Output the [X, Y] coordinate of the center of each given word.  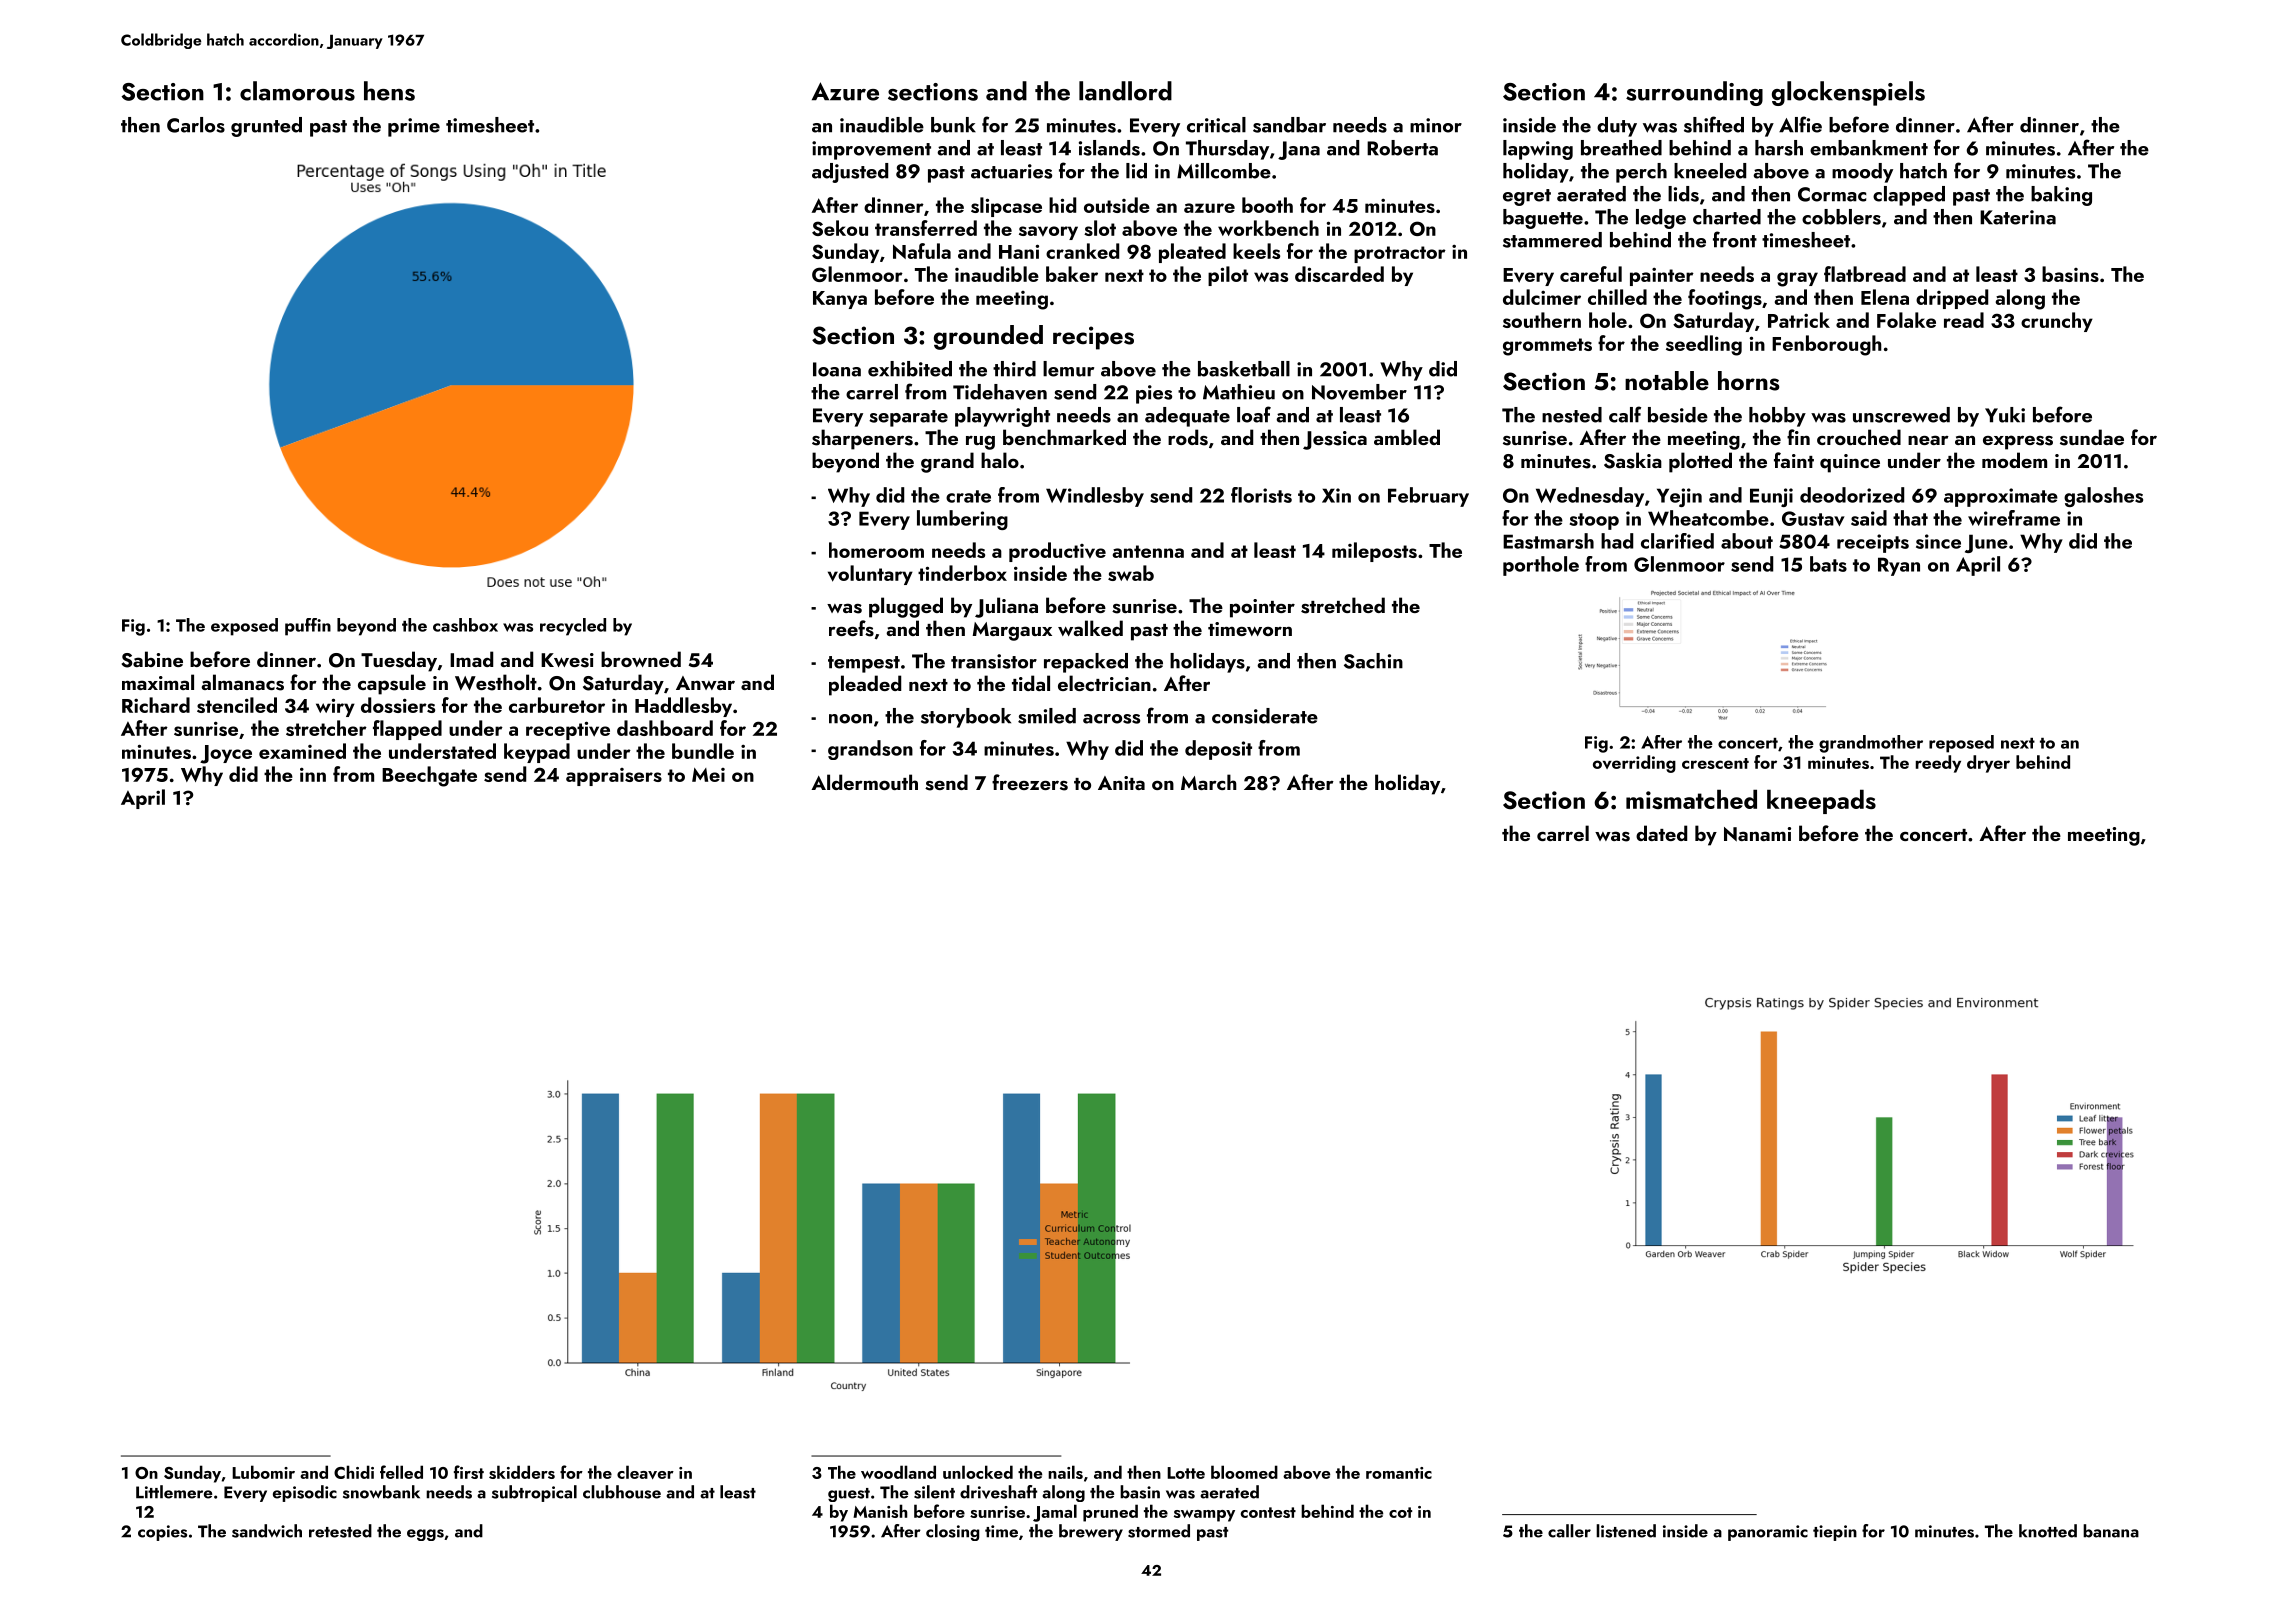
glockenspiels [1848, 93]
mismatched [1691, 799]
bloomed [1244, 1472]
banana [2111, 1531]
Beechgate [429, 776]
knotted [2048, 1531]
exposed [244, 627]
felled [401, 1472]
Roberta [1402, 148]
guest [849, 1495]
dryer [1988, 764]
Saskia [1633, 460]
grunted [266, 127]
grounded [988, 337]
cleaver [645, 1472]
